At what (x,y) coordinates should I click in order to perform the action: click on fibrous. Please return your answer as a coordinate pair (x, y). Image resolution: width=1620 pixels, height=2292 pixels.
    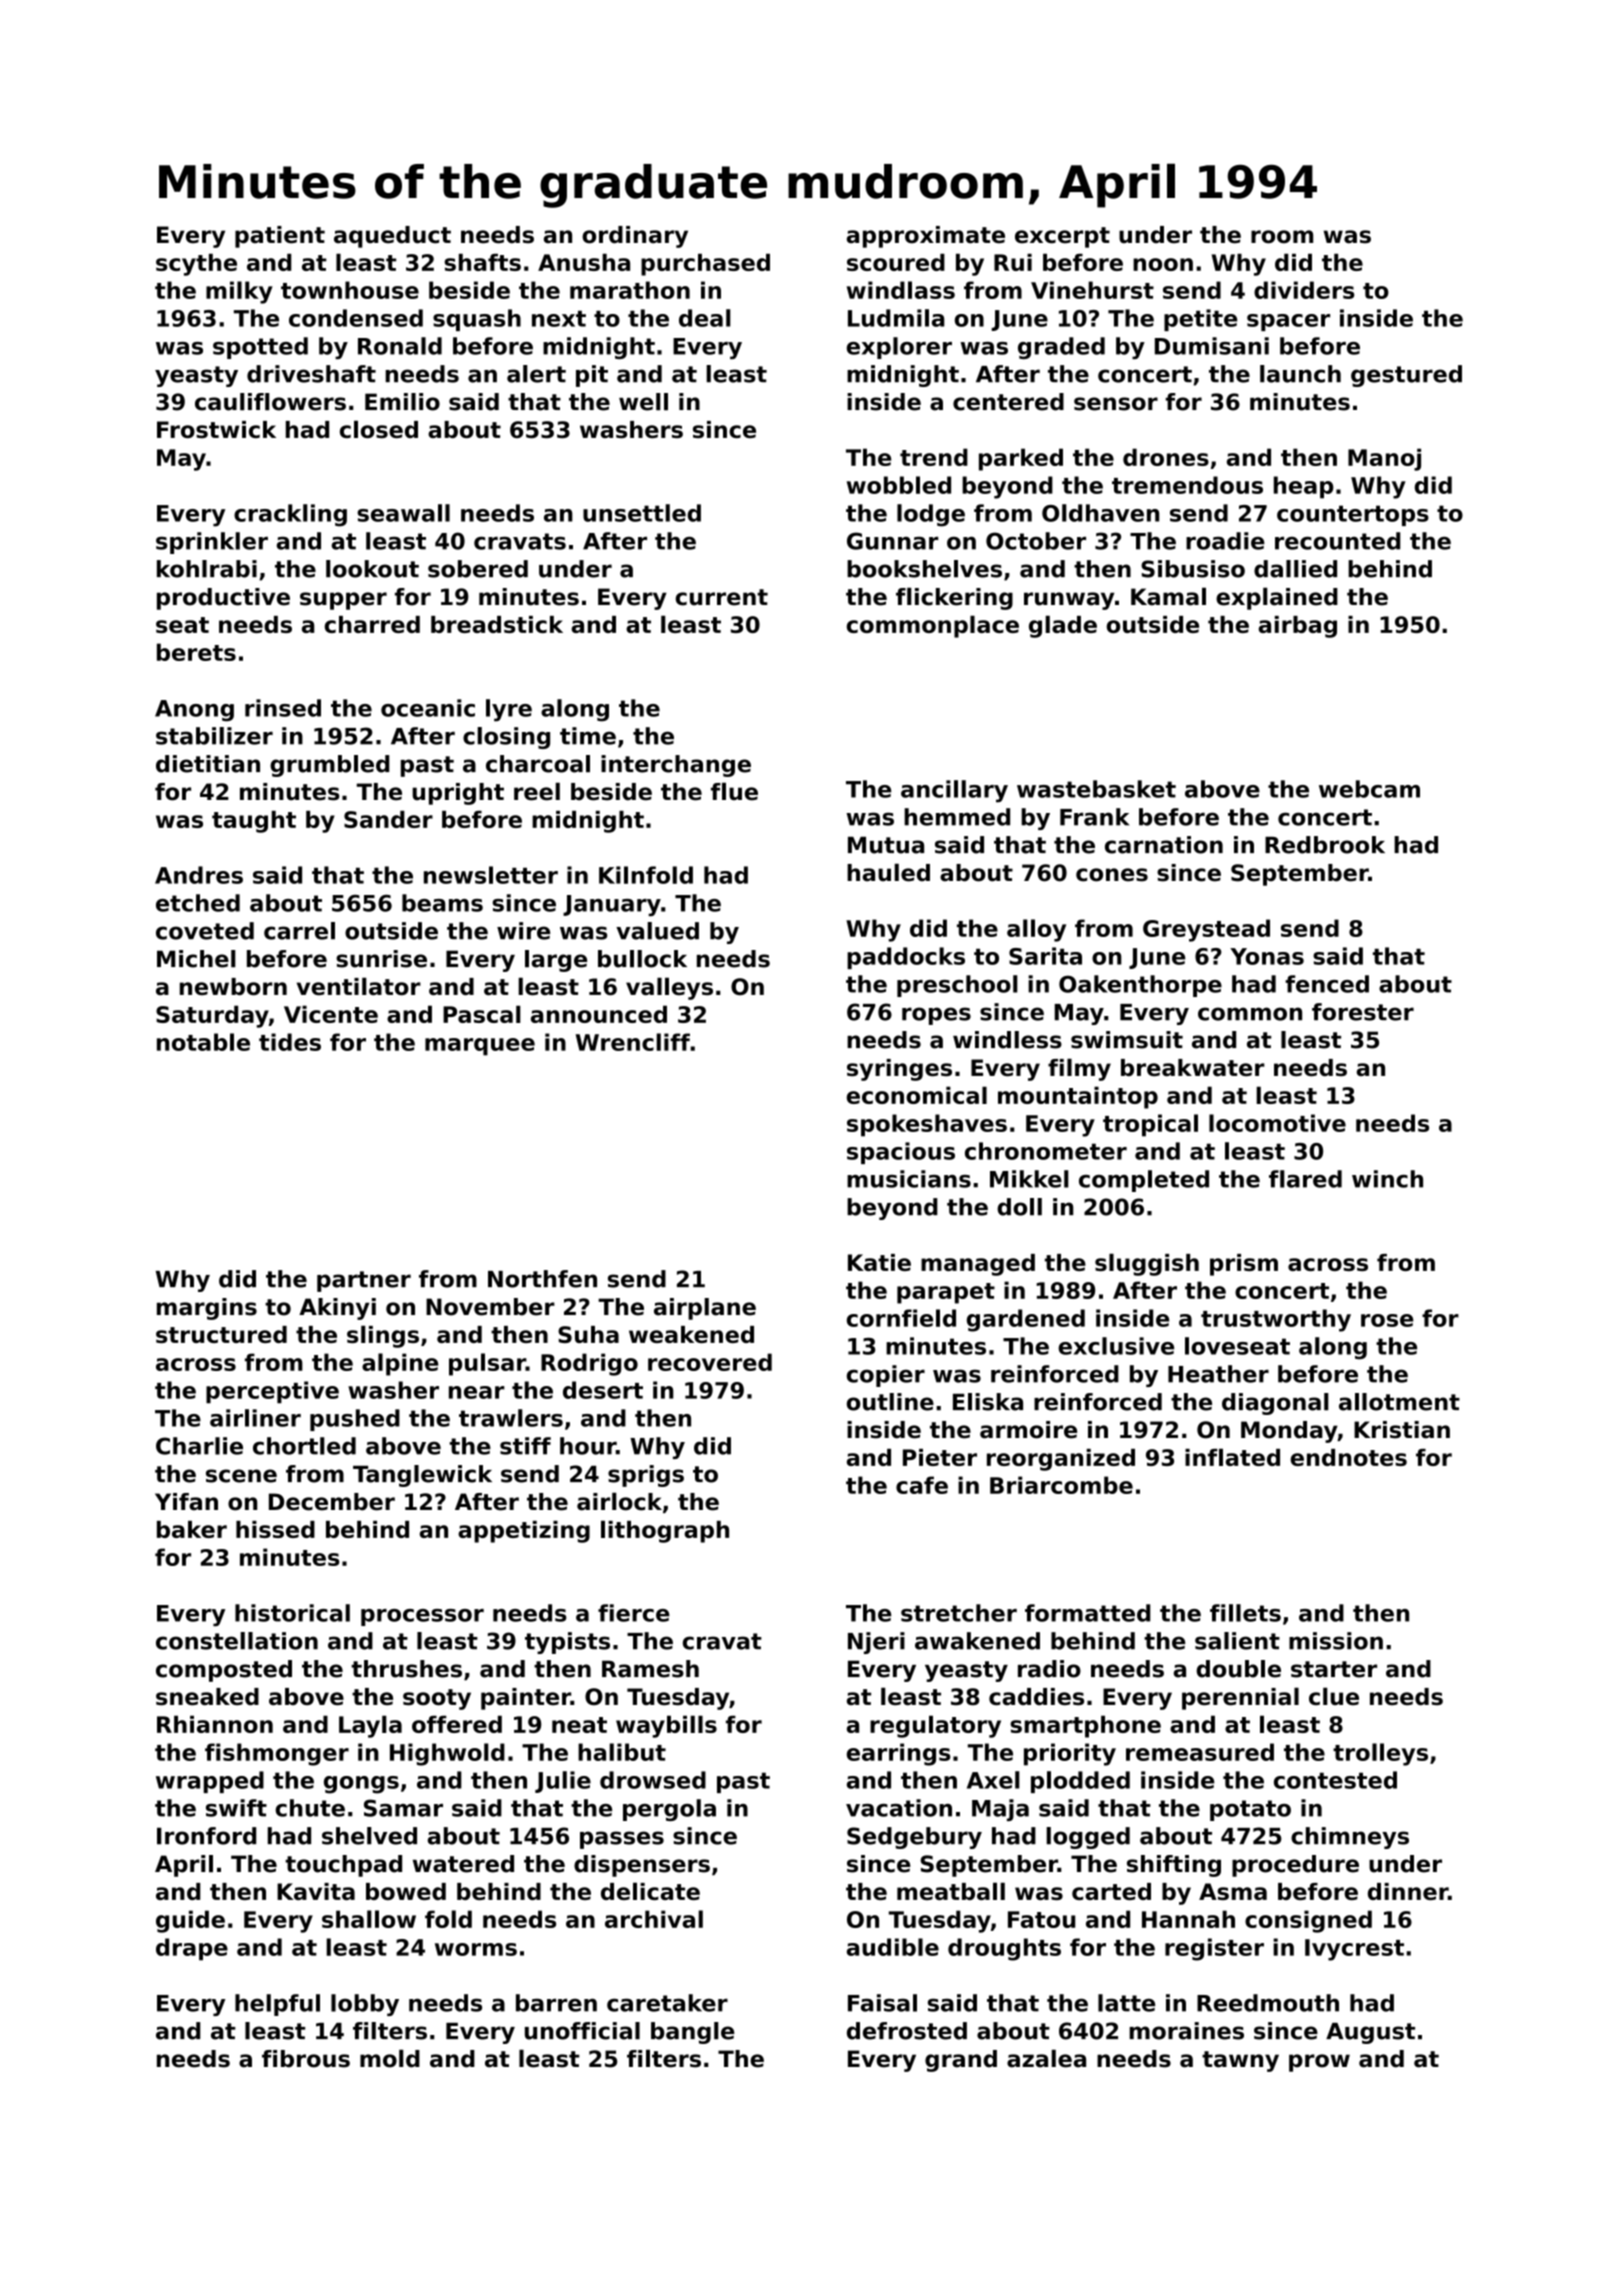
    Looking at the image, I should click on (306, 2059).
